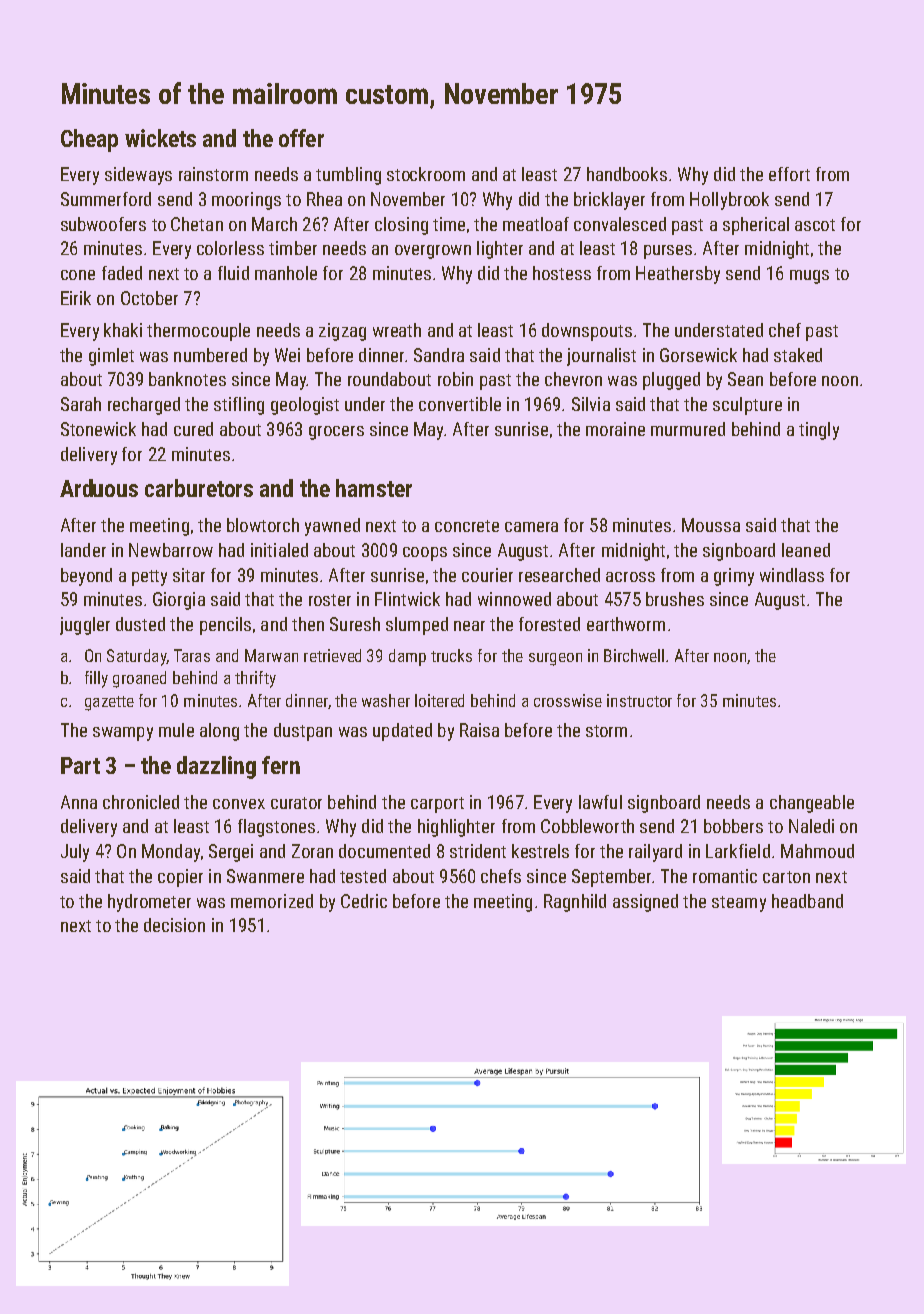 This document has height=1314, width=924. What do you see at coordinates (265, 876) in the document?
I see `Swanmere` at bounding box center [265, 876].
